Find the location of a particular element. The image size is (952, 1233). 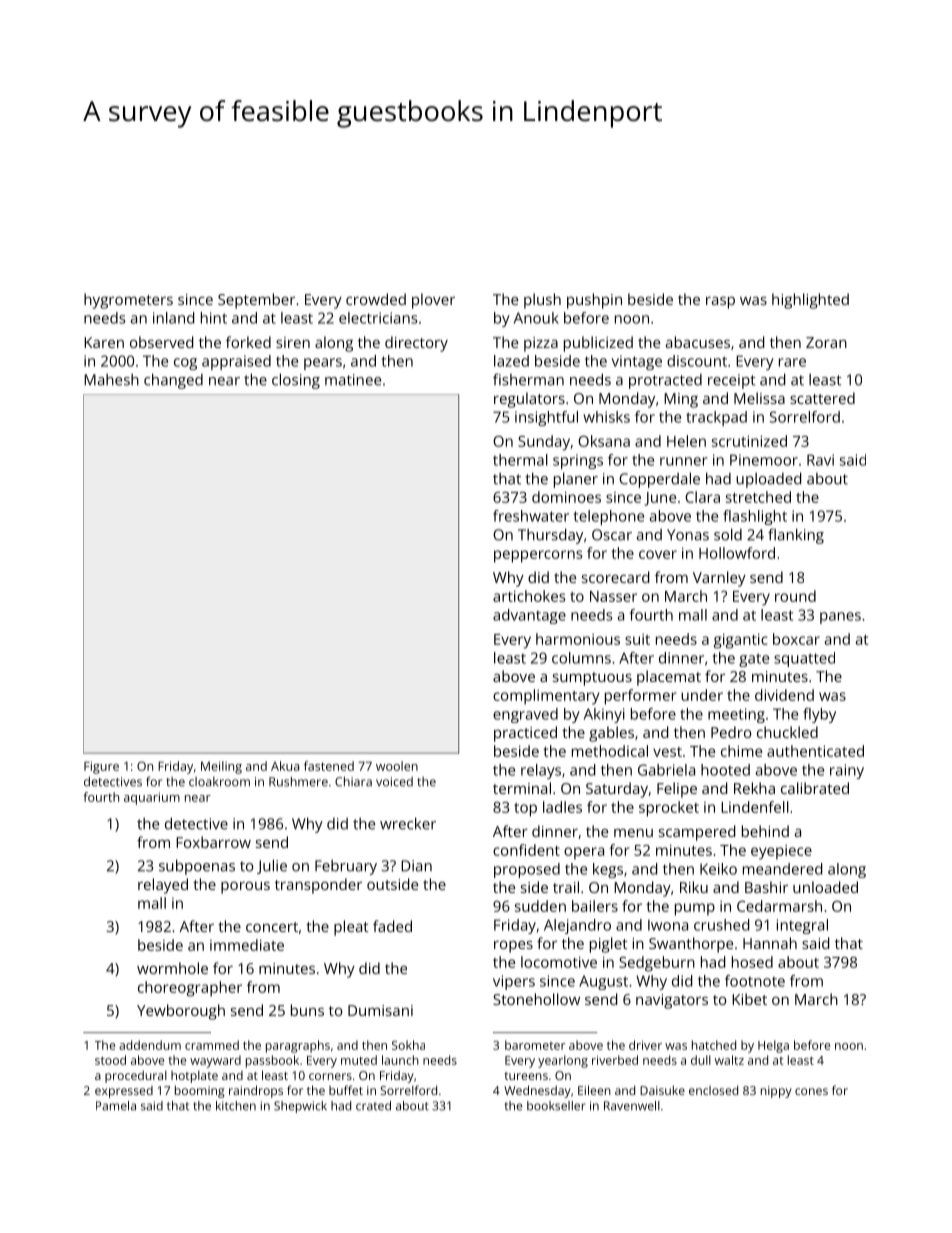

artichokes is located at coordinates (529, 596).
